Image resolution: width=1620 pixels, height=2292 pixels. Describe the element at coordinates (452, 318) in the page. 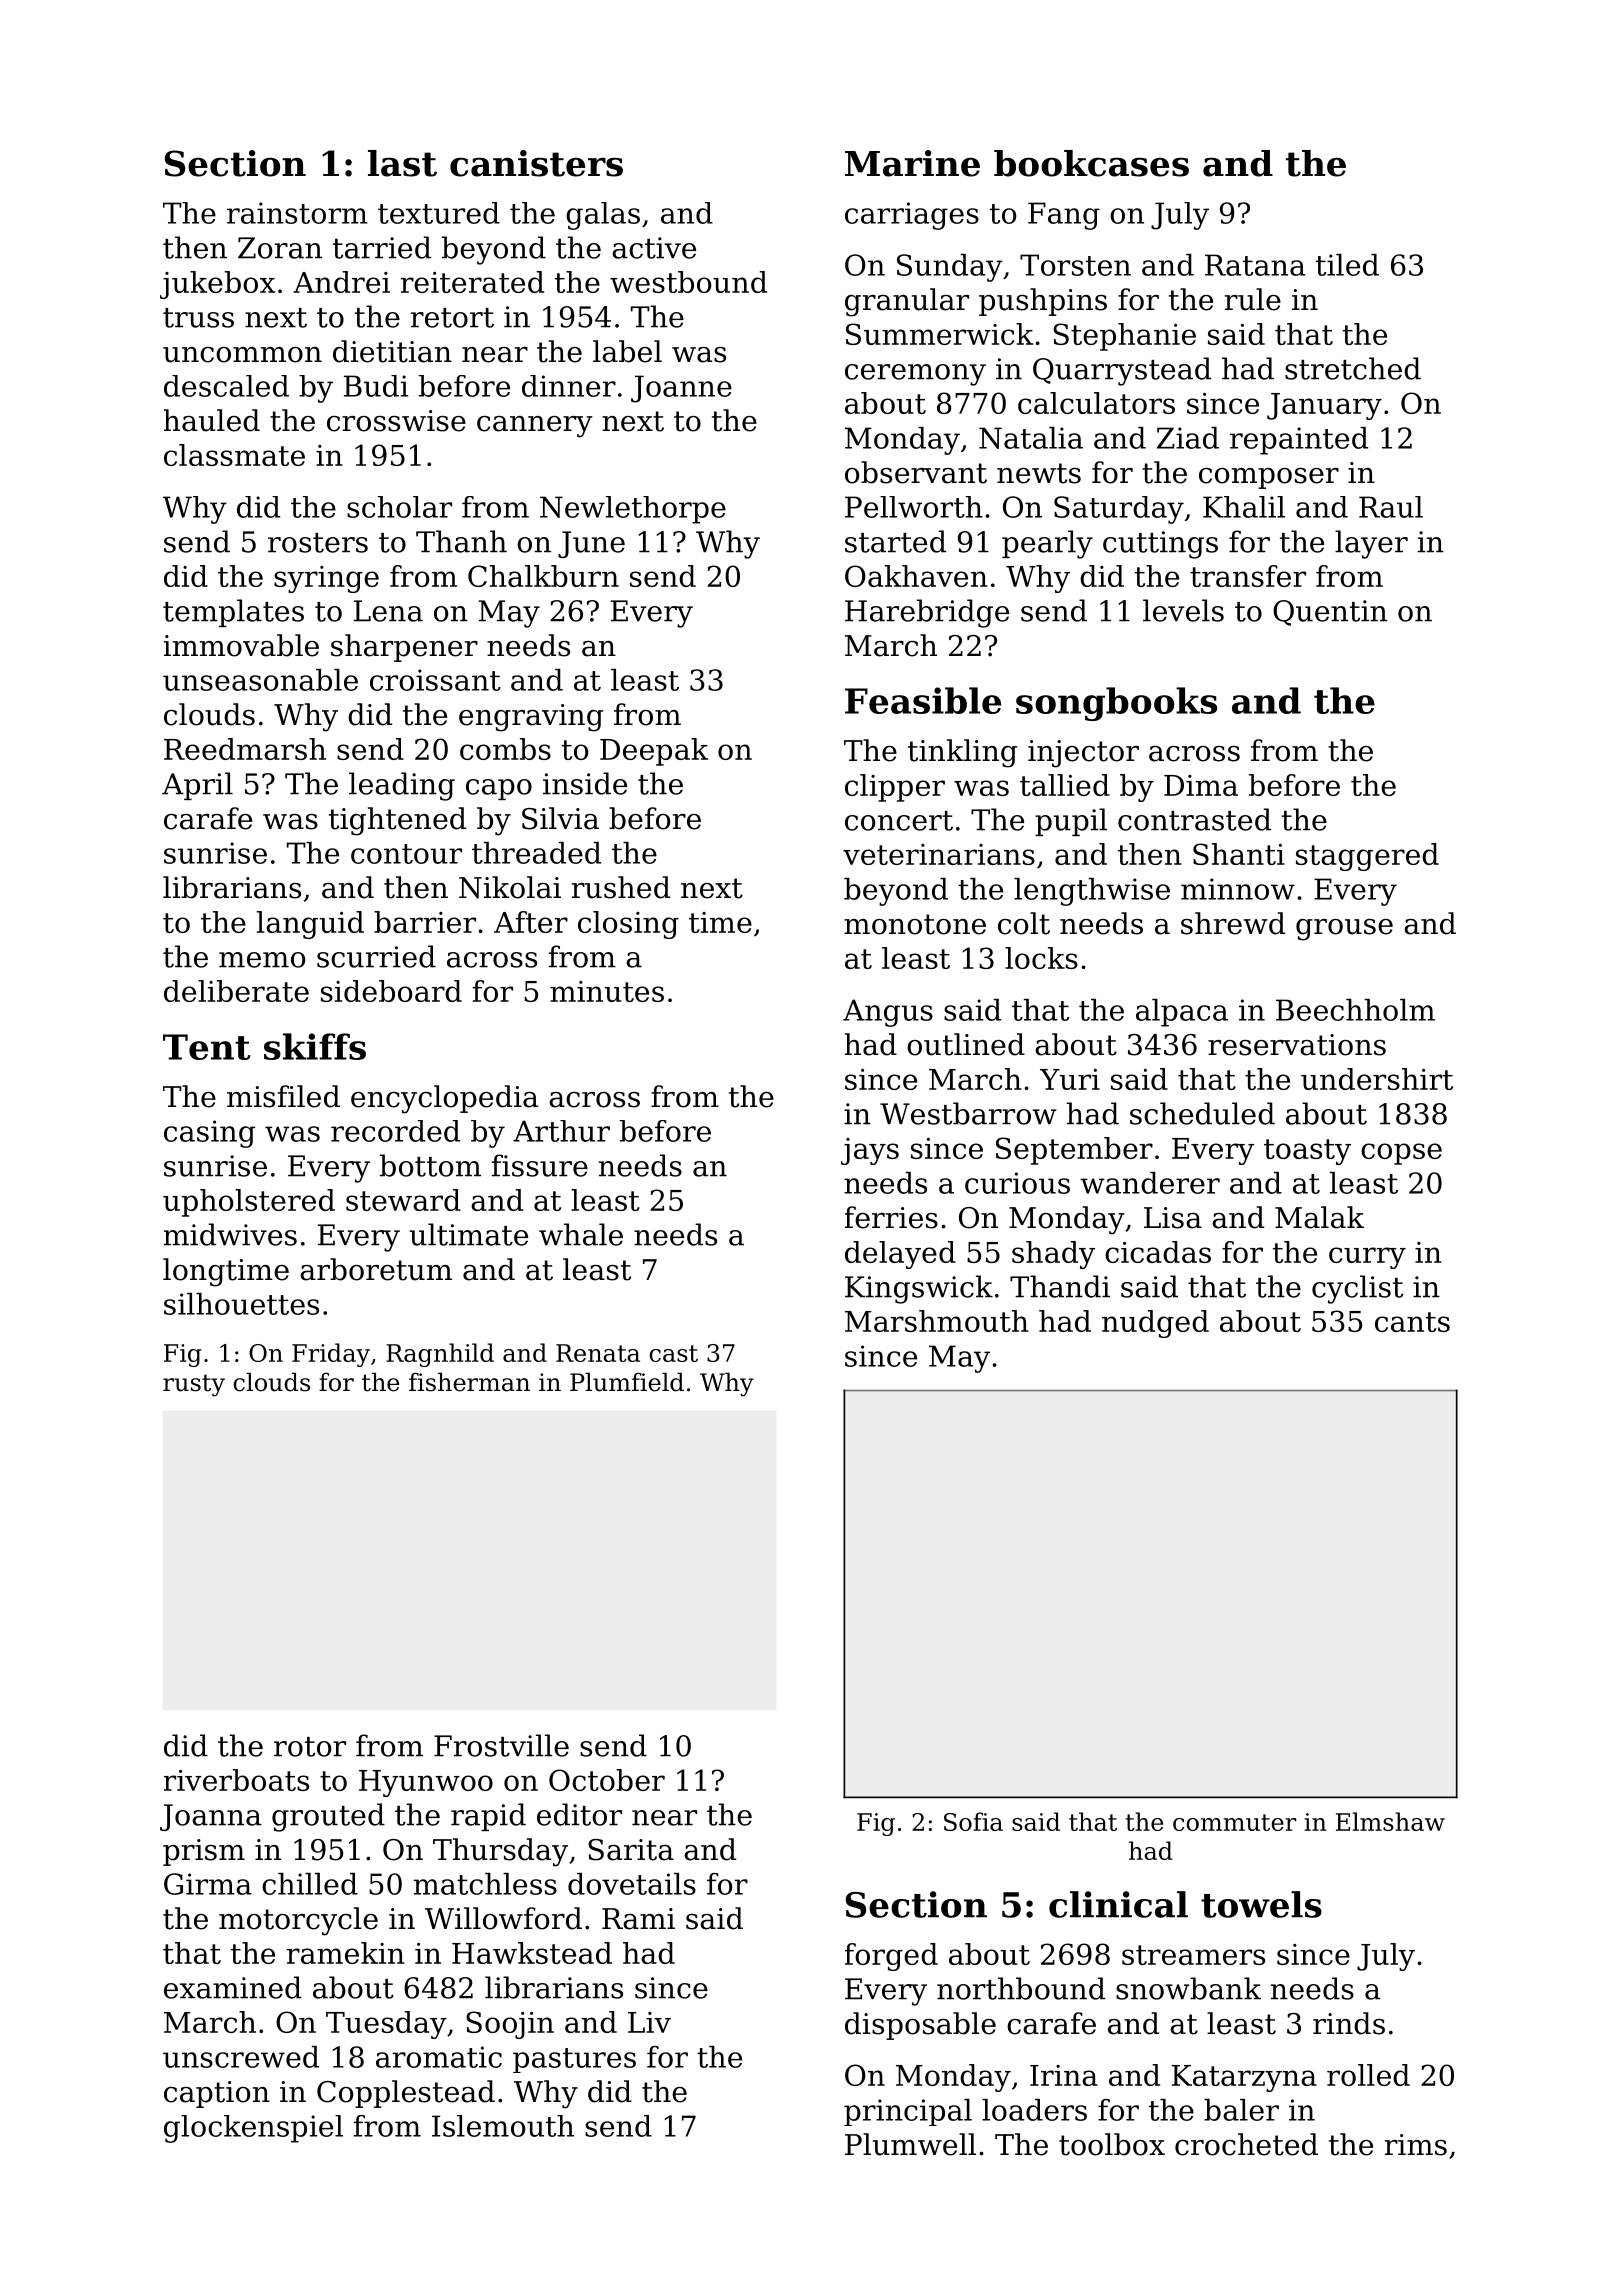

I see `retort` at that location.
